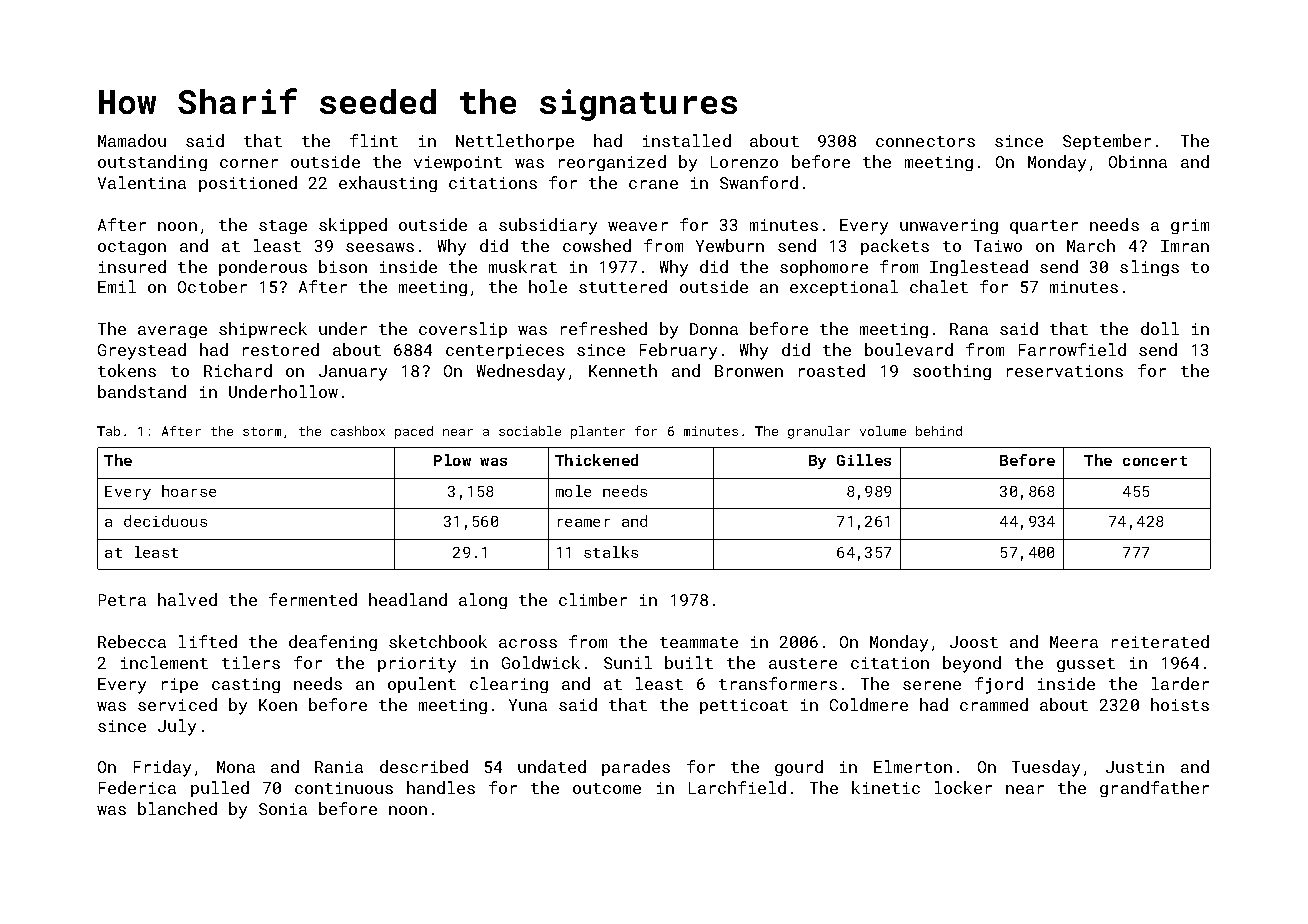 This image has height=924, width=1308. I want to click on tilers, so click(251, 662).
